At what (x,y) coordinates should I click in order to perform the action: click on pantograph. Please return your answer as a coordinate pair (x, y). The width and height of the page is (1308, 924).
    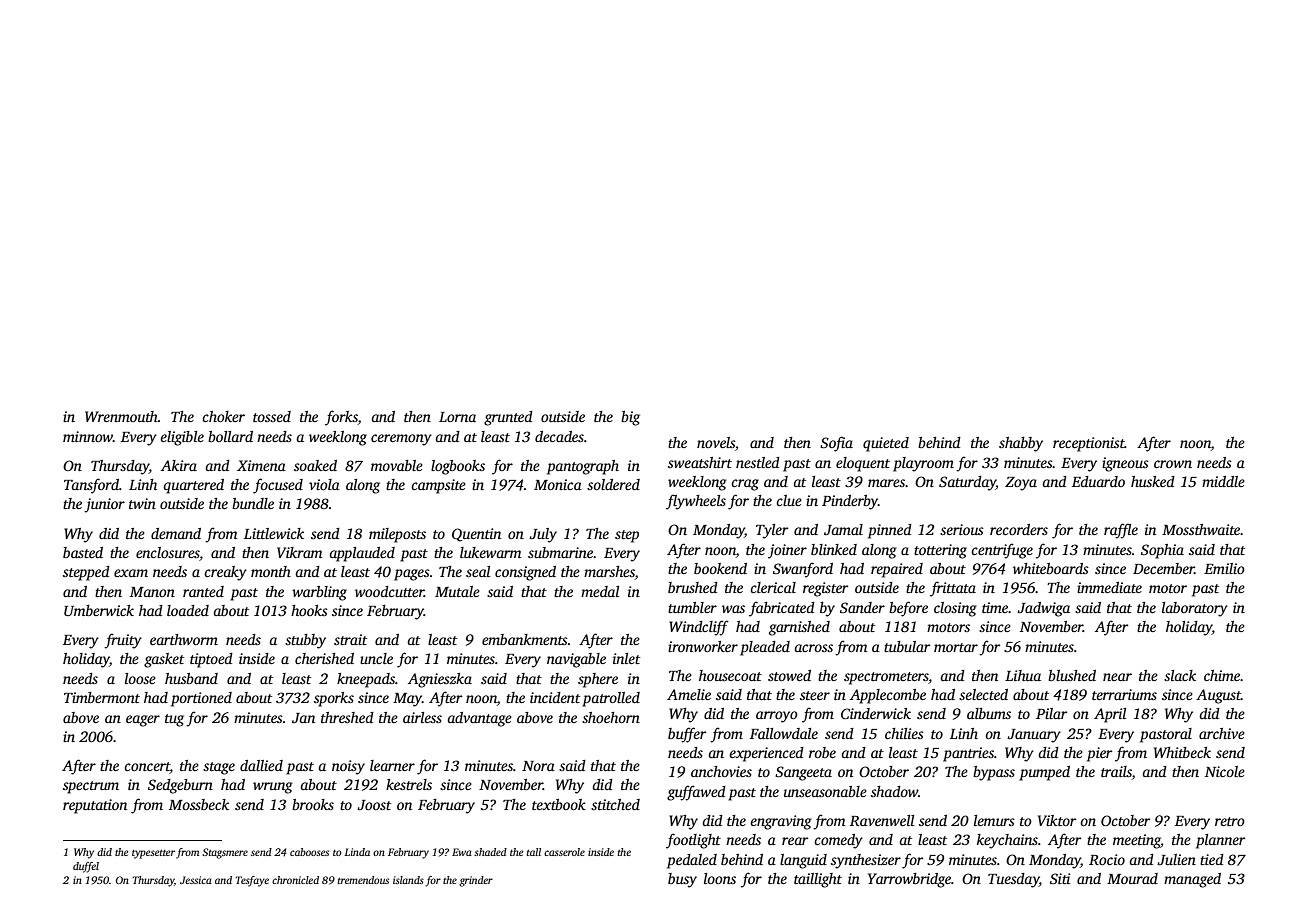
    Looking at the image, I should click on (583, 467).
